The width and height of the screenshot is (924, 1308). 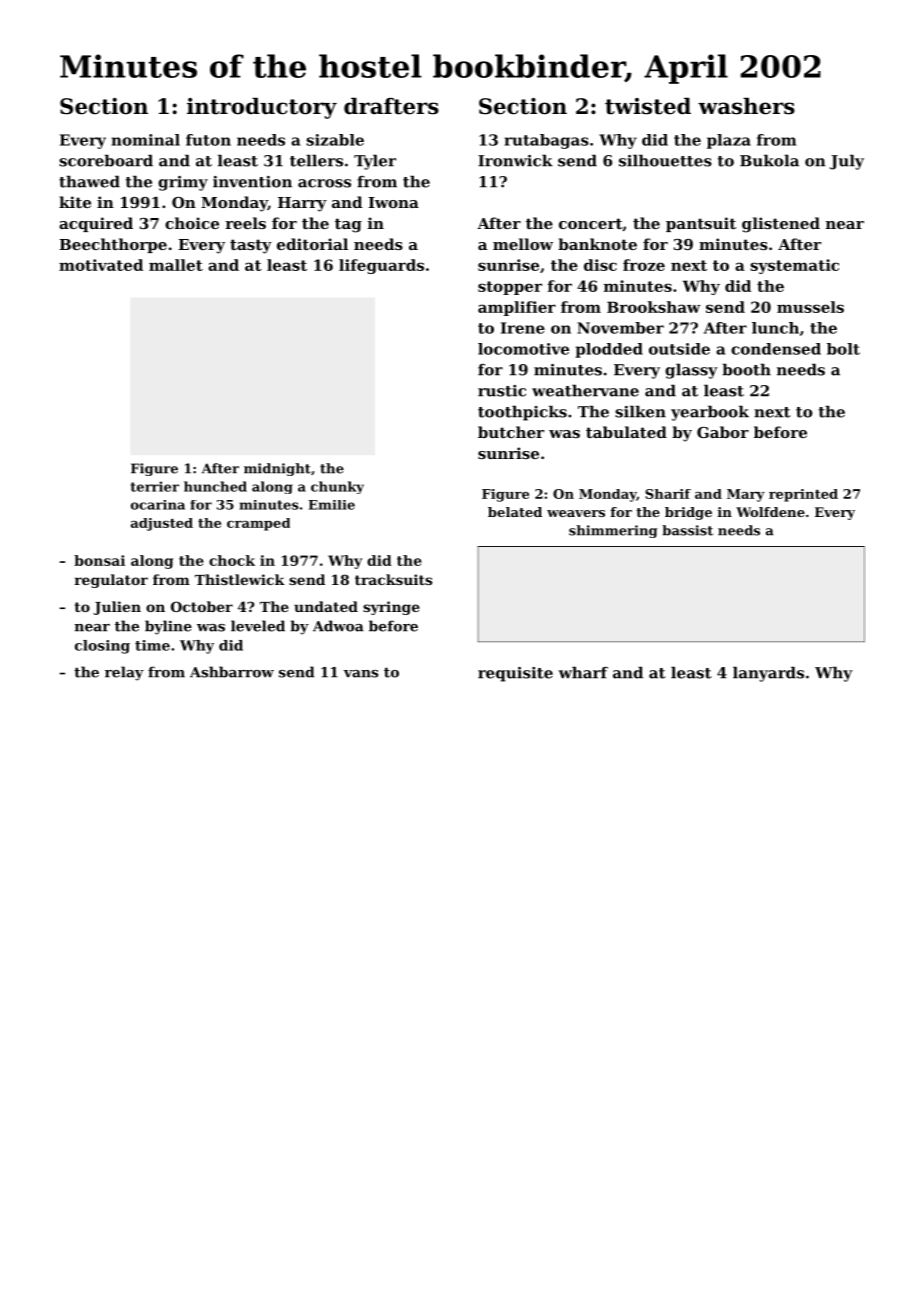 What do you see at coordinates (277, 469) in the screenshot?
I see `midnight` at bounding box center [277, 469].
